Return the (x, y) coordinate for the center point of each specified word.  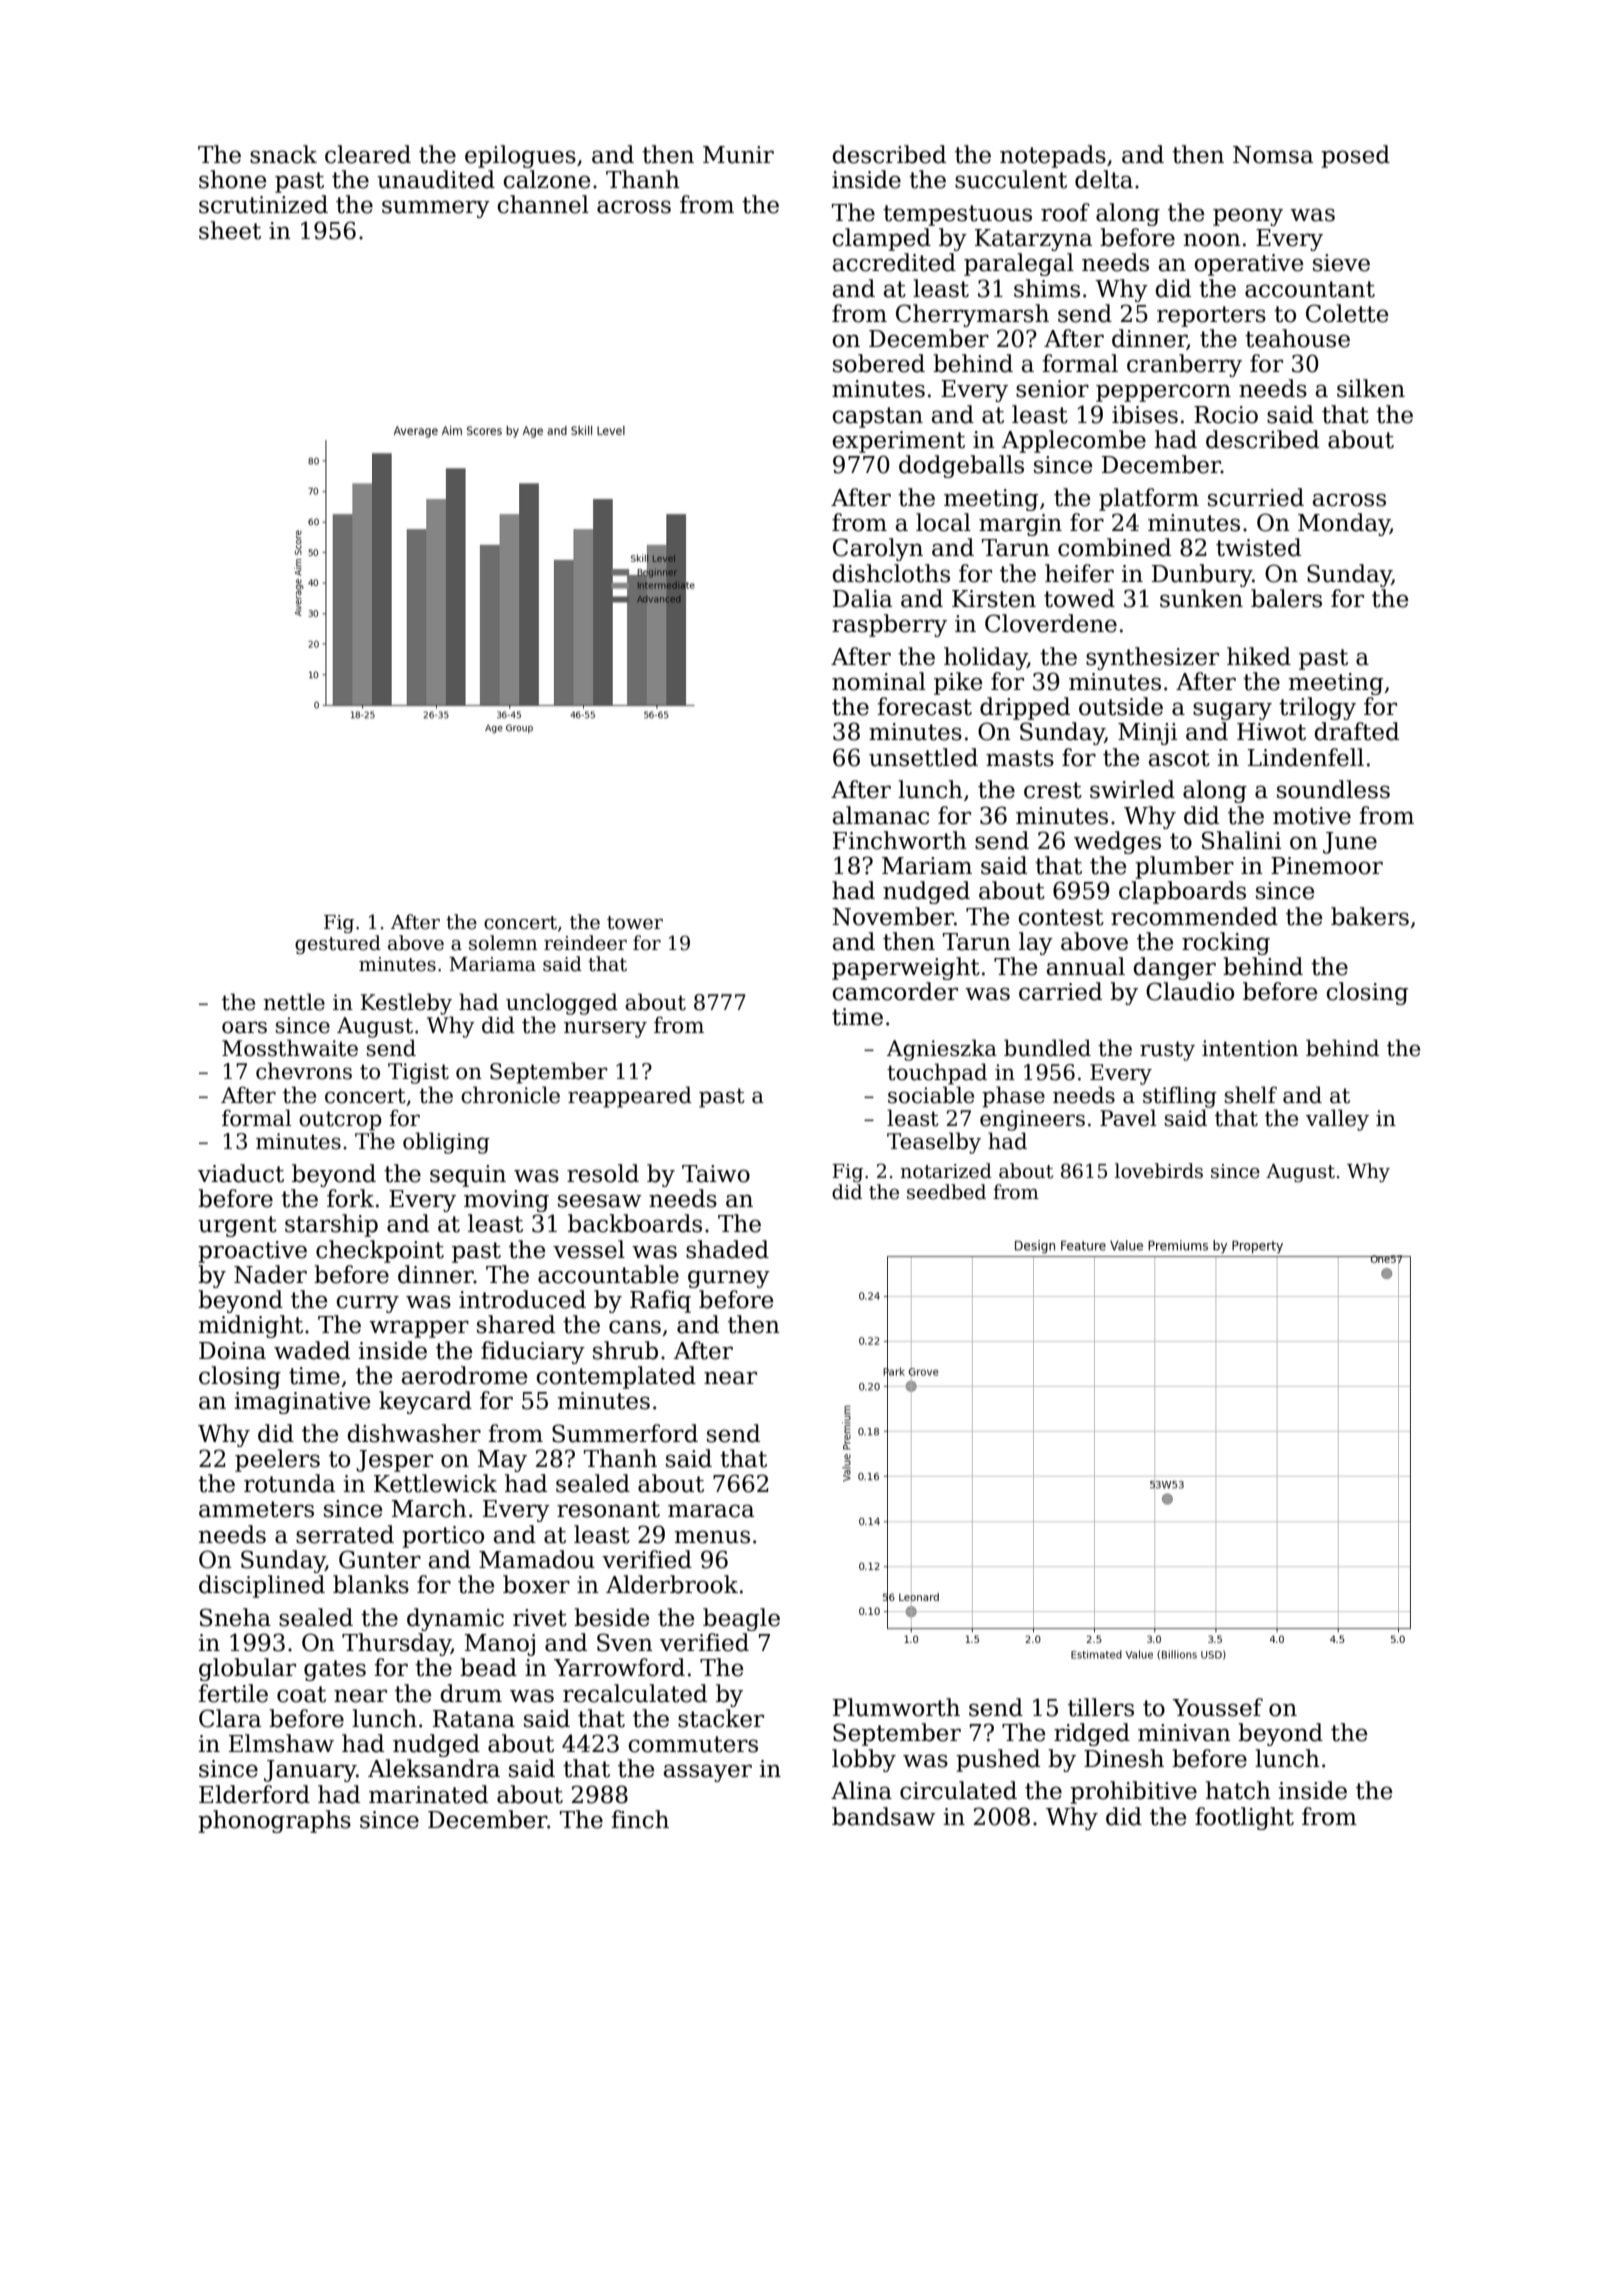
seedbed (946, 1192)
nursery (605, 1029)
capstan (878, 417)
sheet (230, 230)
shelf (1251, 1095)
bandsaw (883, 1816)
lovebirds (1159, 1171)
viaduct (241, 1173)
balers (1286, 598)
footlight (1244, 1818)
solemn (503, 943)
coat (301, 1694)
